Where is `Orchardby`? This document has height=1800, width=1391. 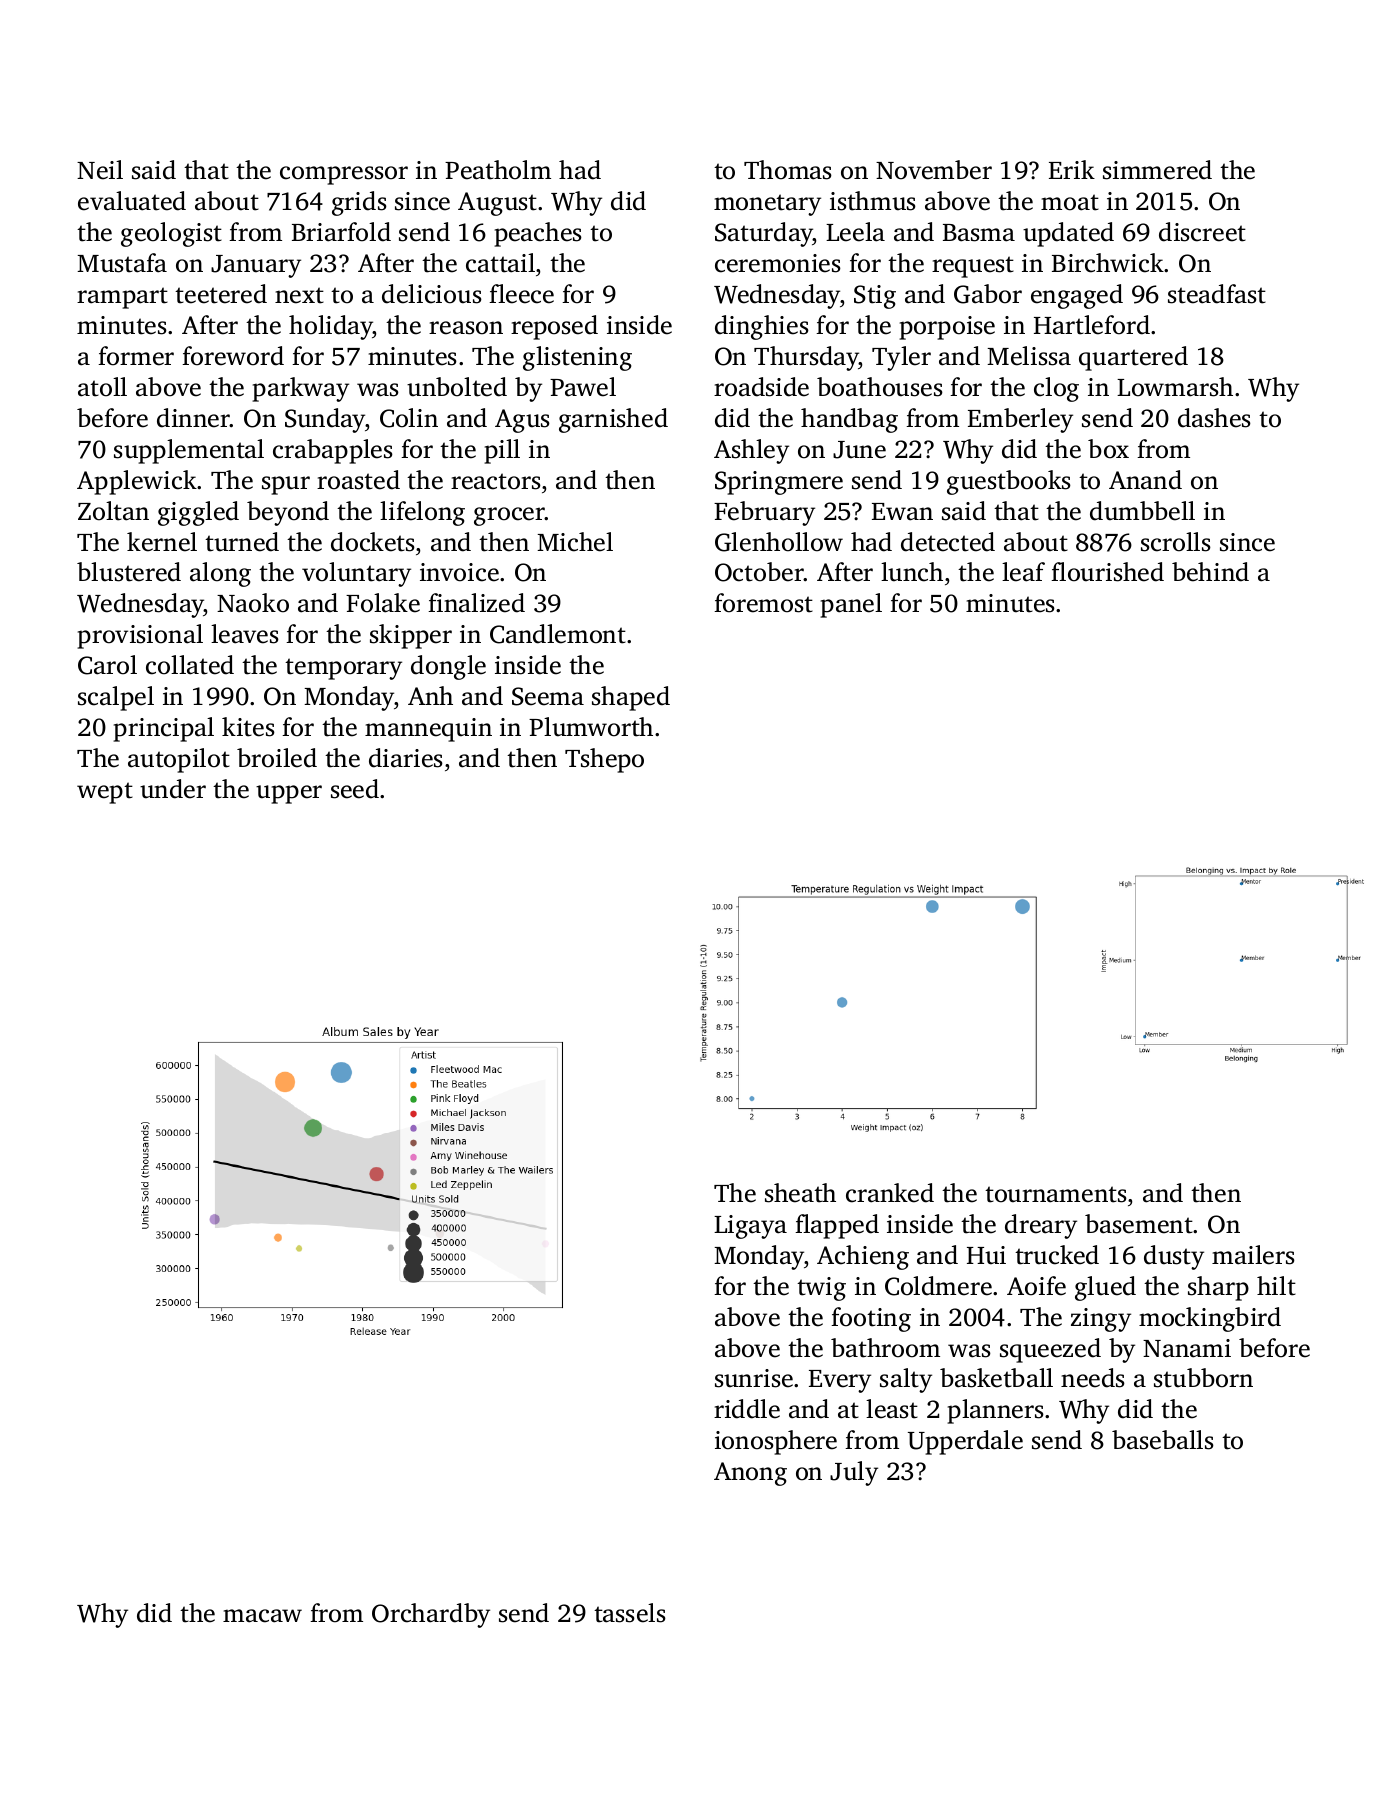 Orchardby is located at coordinates (431, 1615).
